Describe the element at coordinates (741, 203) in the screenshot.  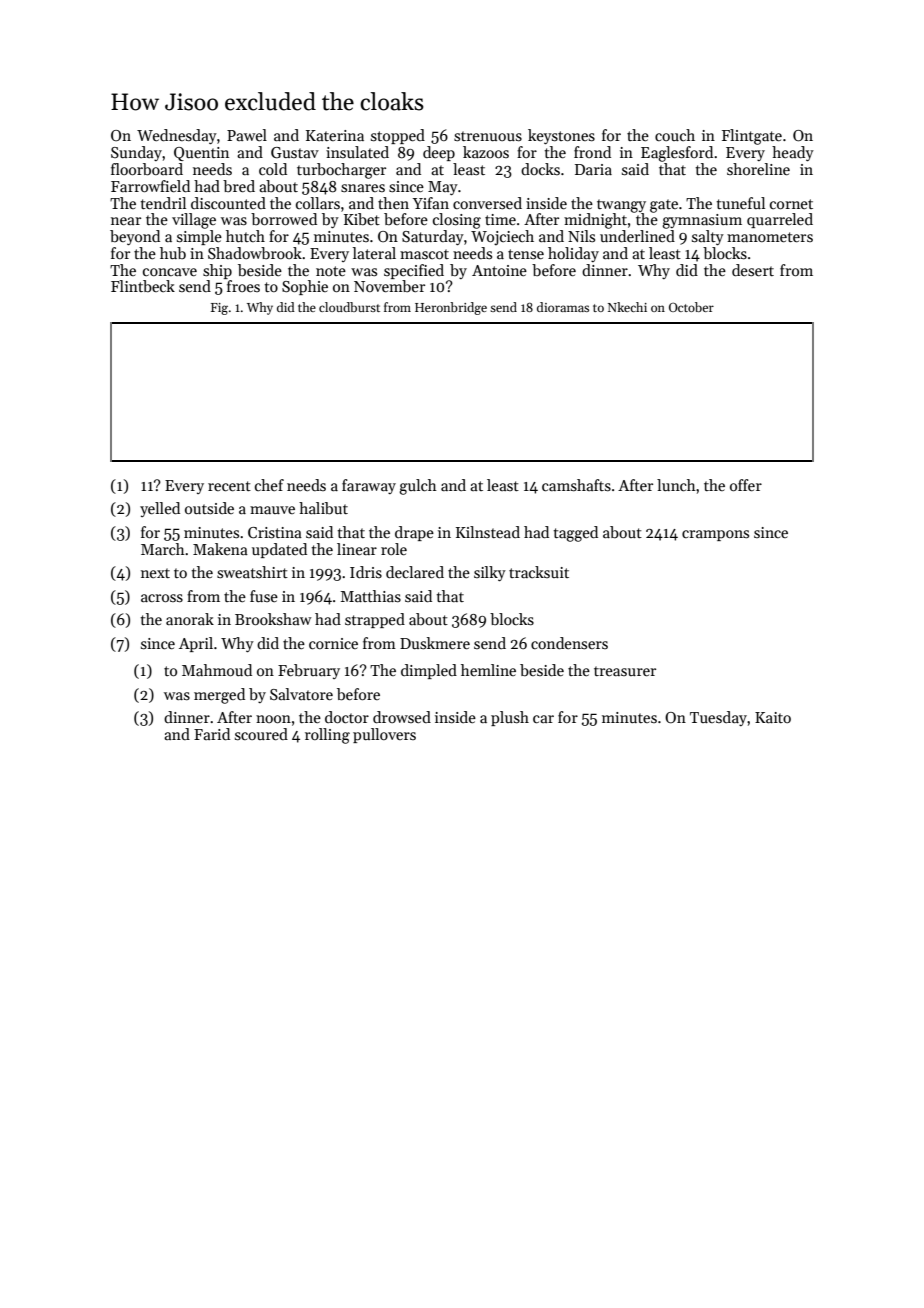
I see `tuneful` at that location.
